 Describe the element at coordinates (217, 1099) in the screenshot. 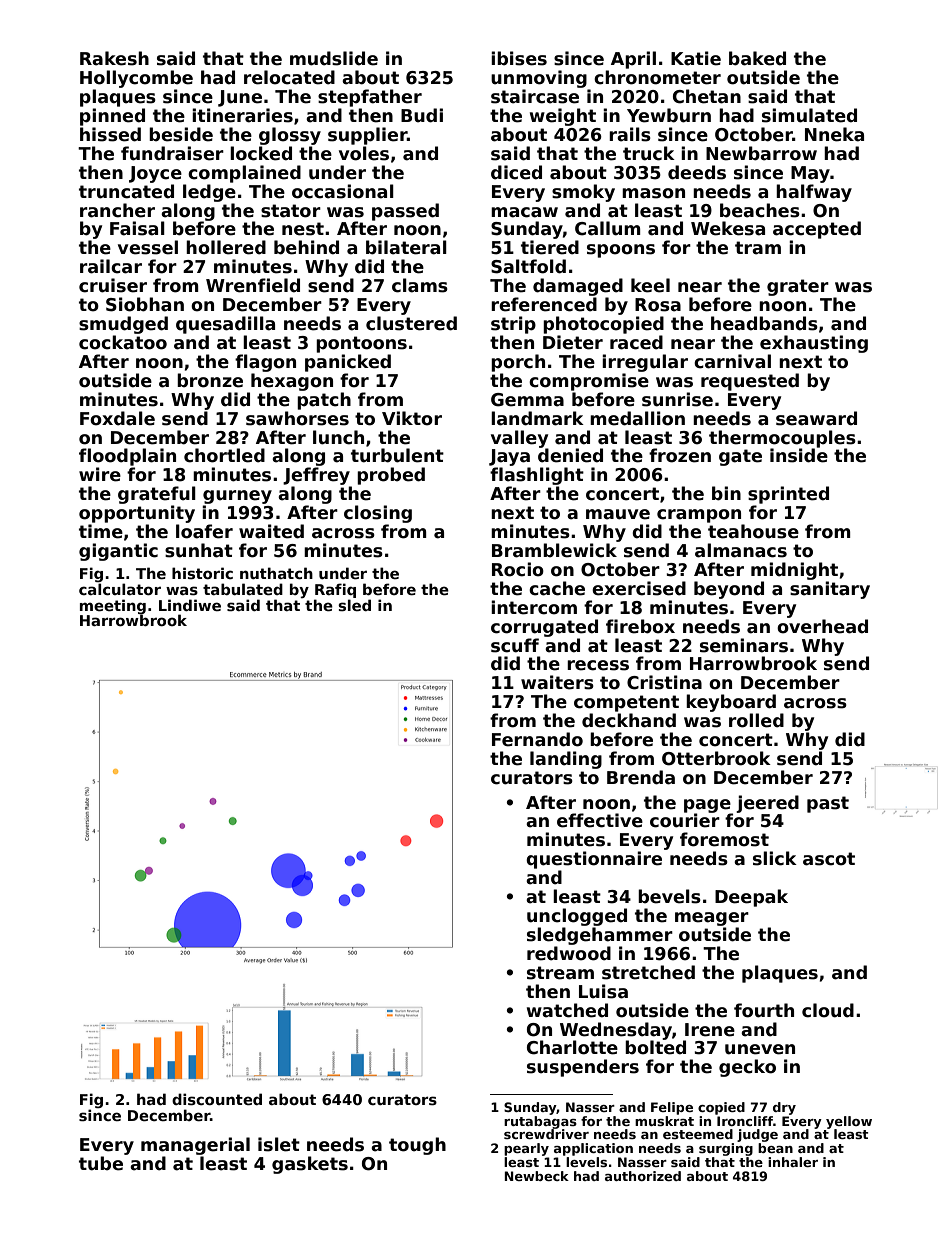

I see `discounted` at that location.
